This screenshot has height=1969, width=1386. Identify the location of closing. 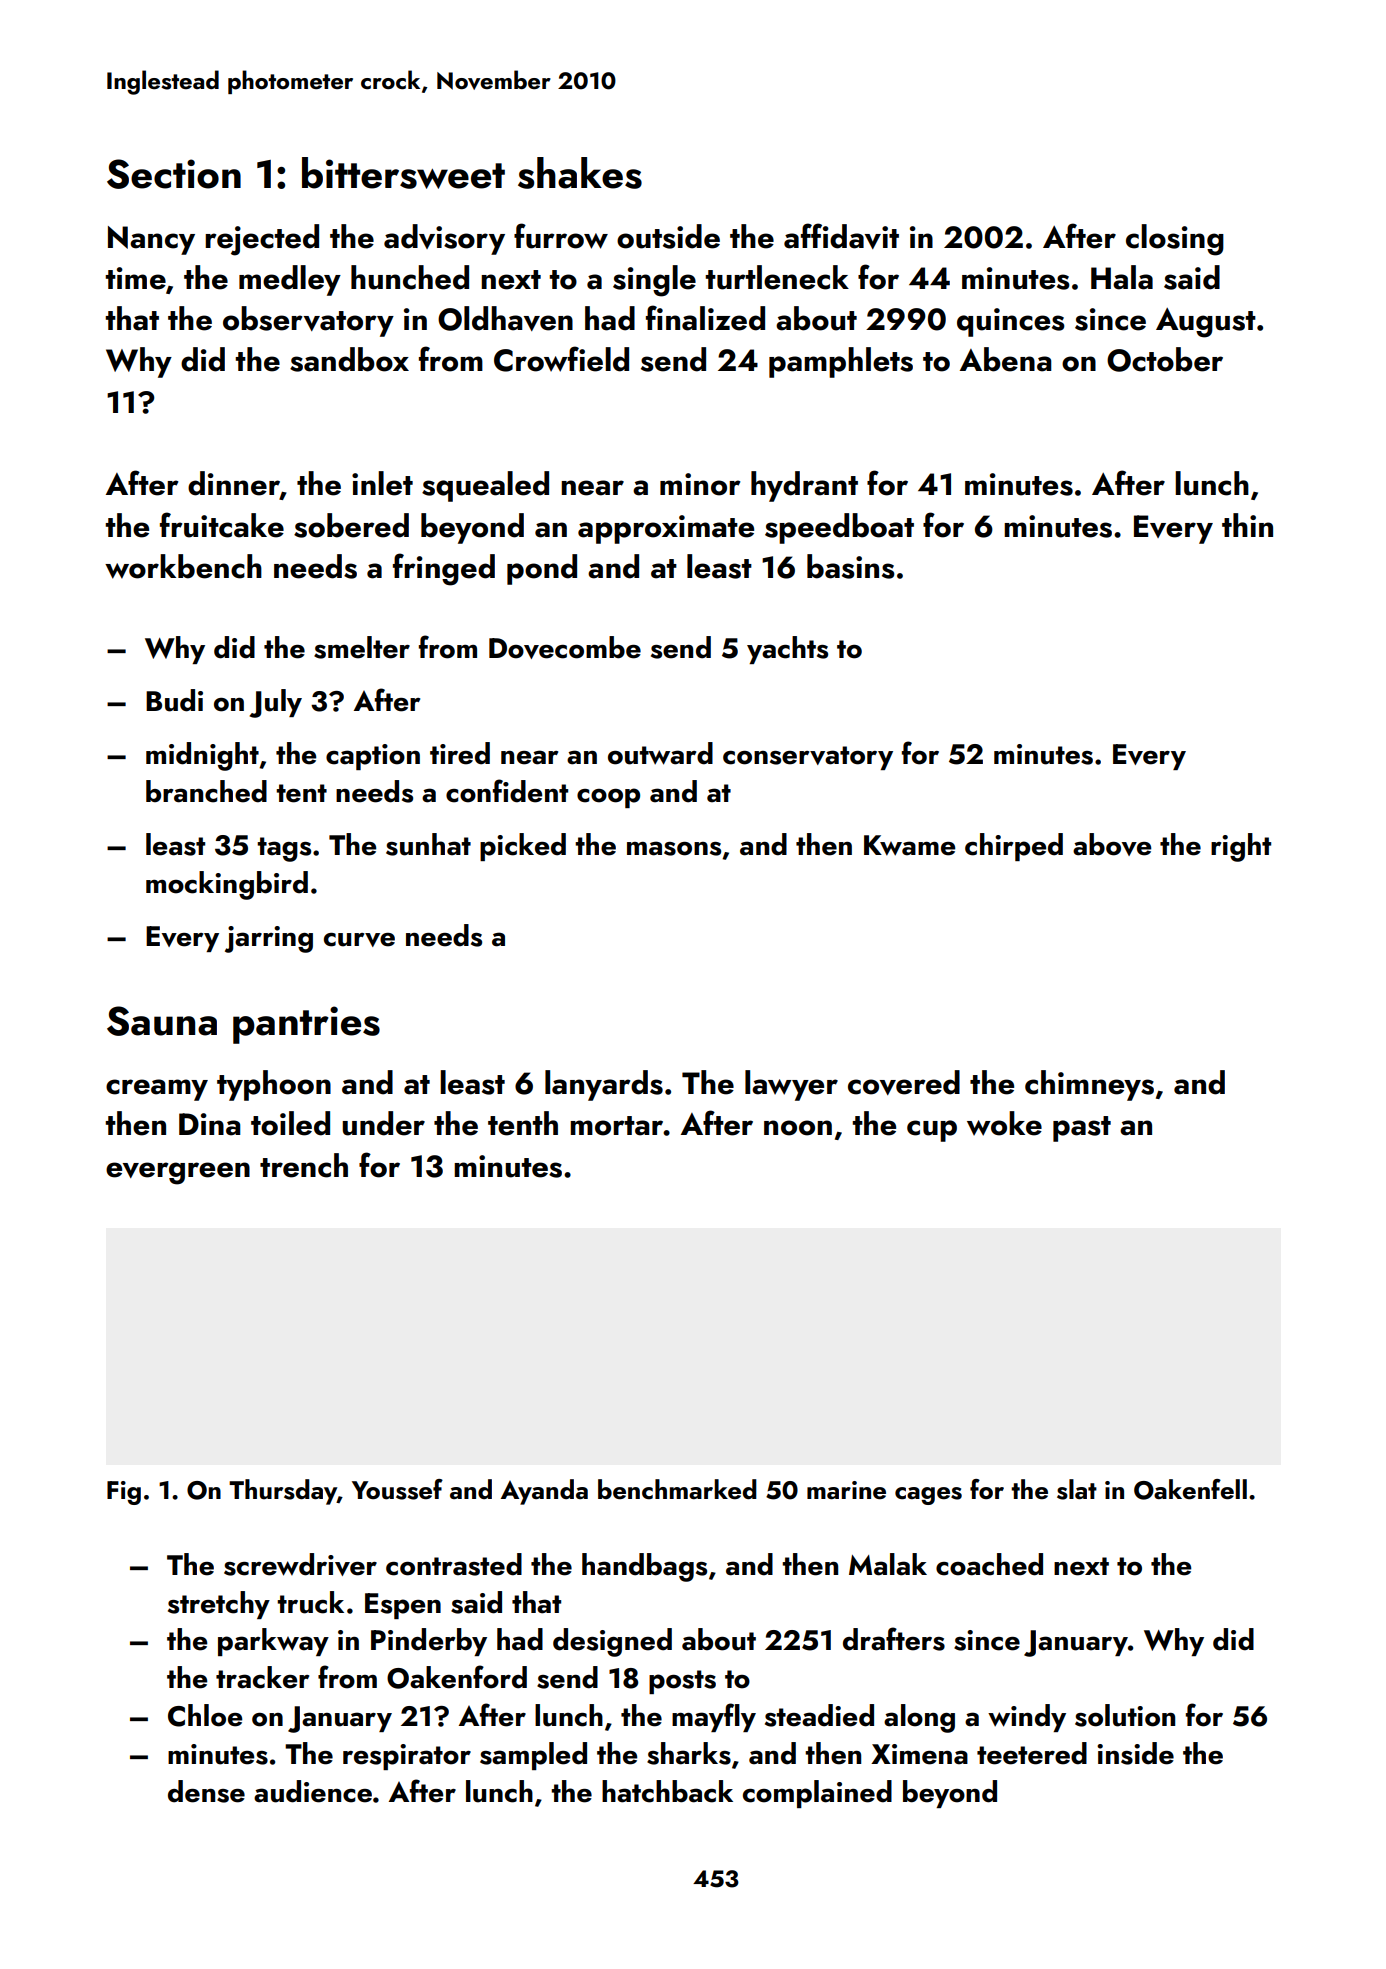
(1175, 240).
